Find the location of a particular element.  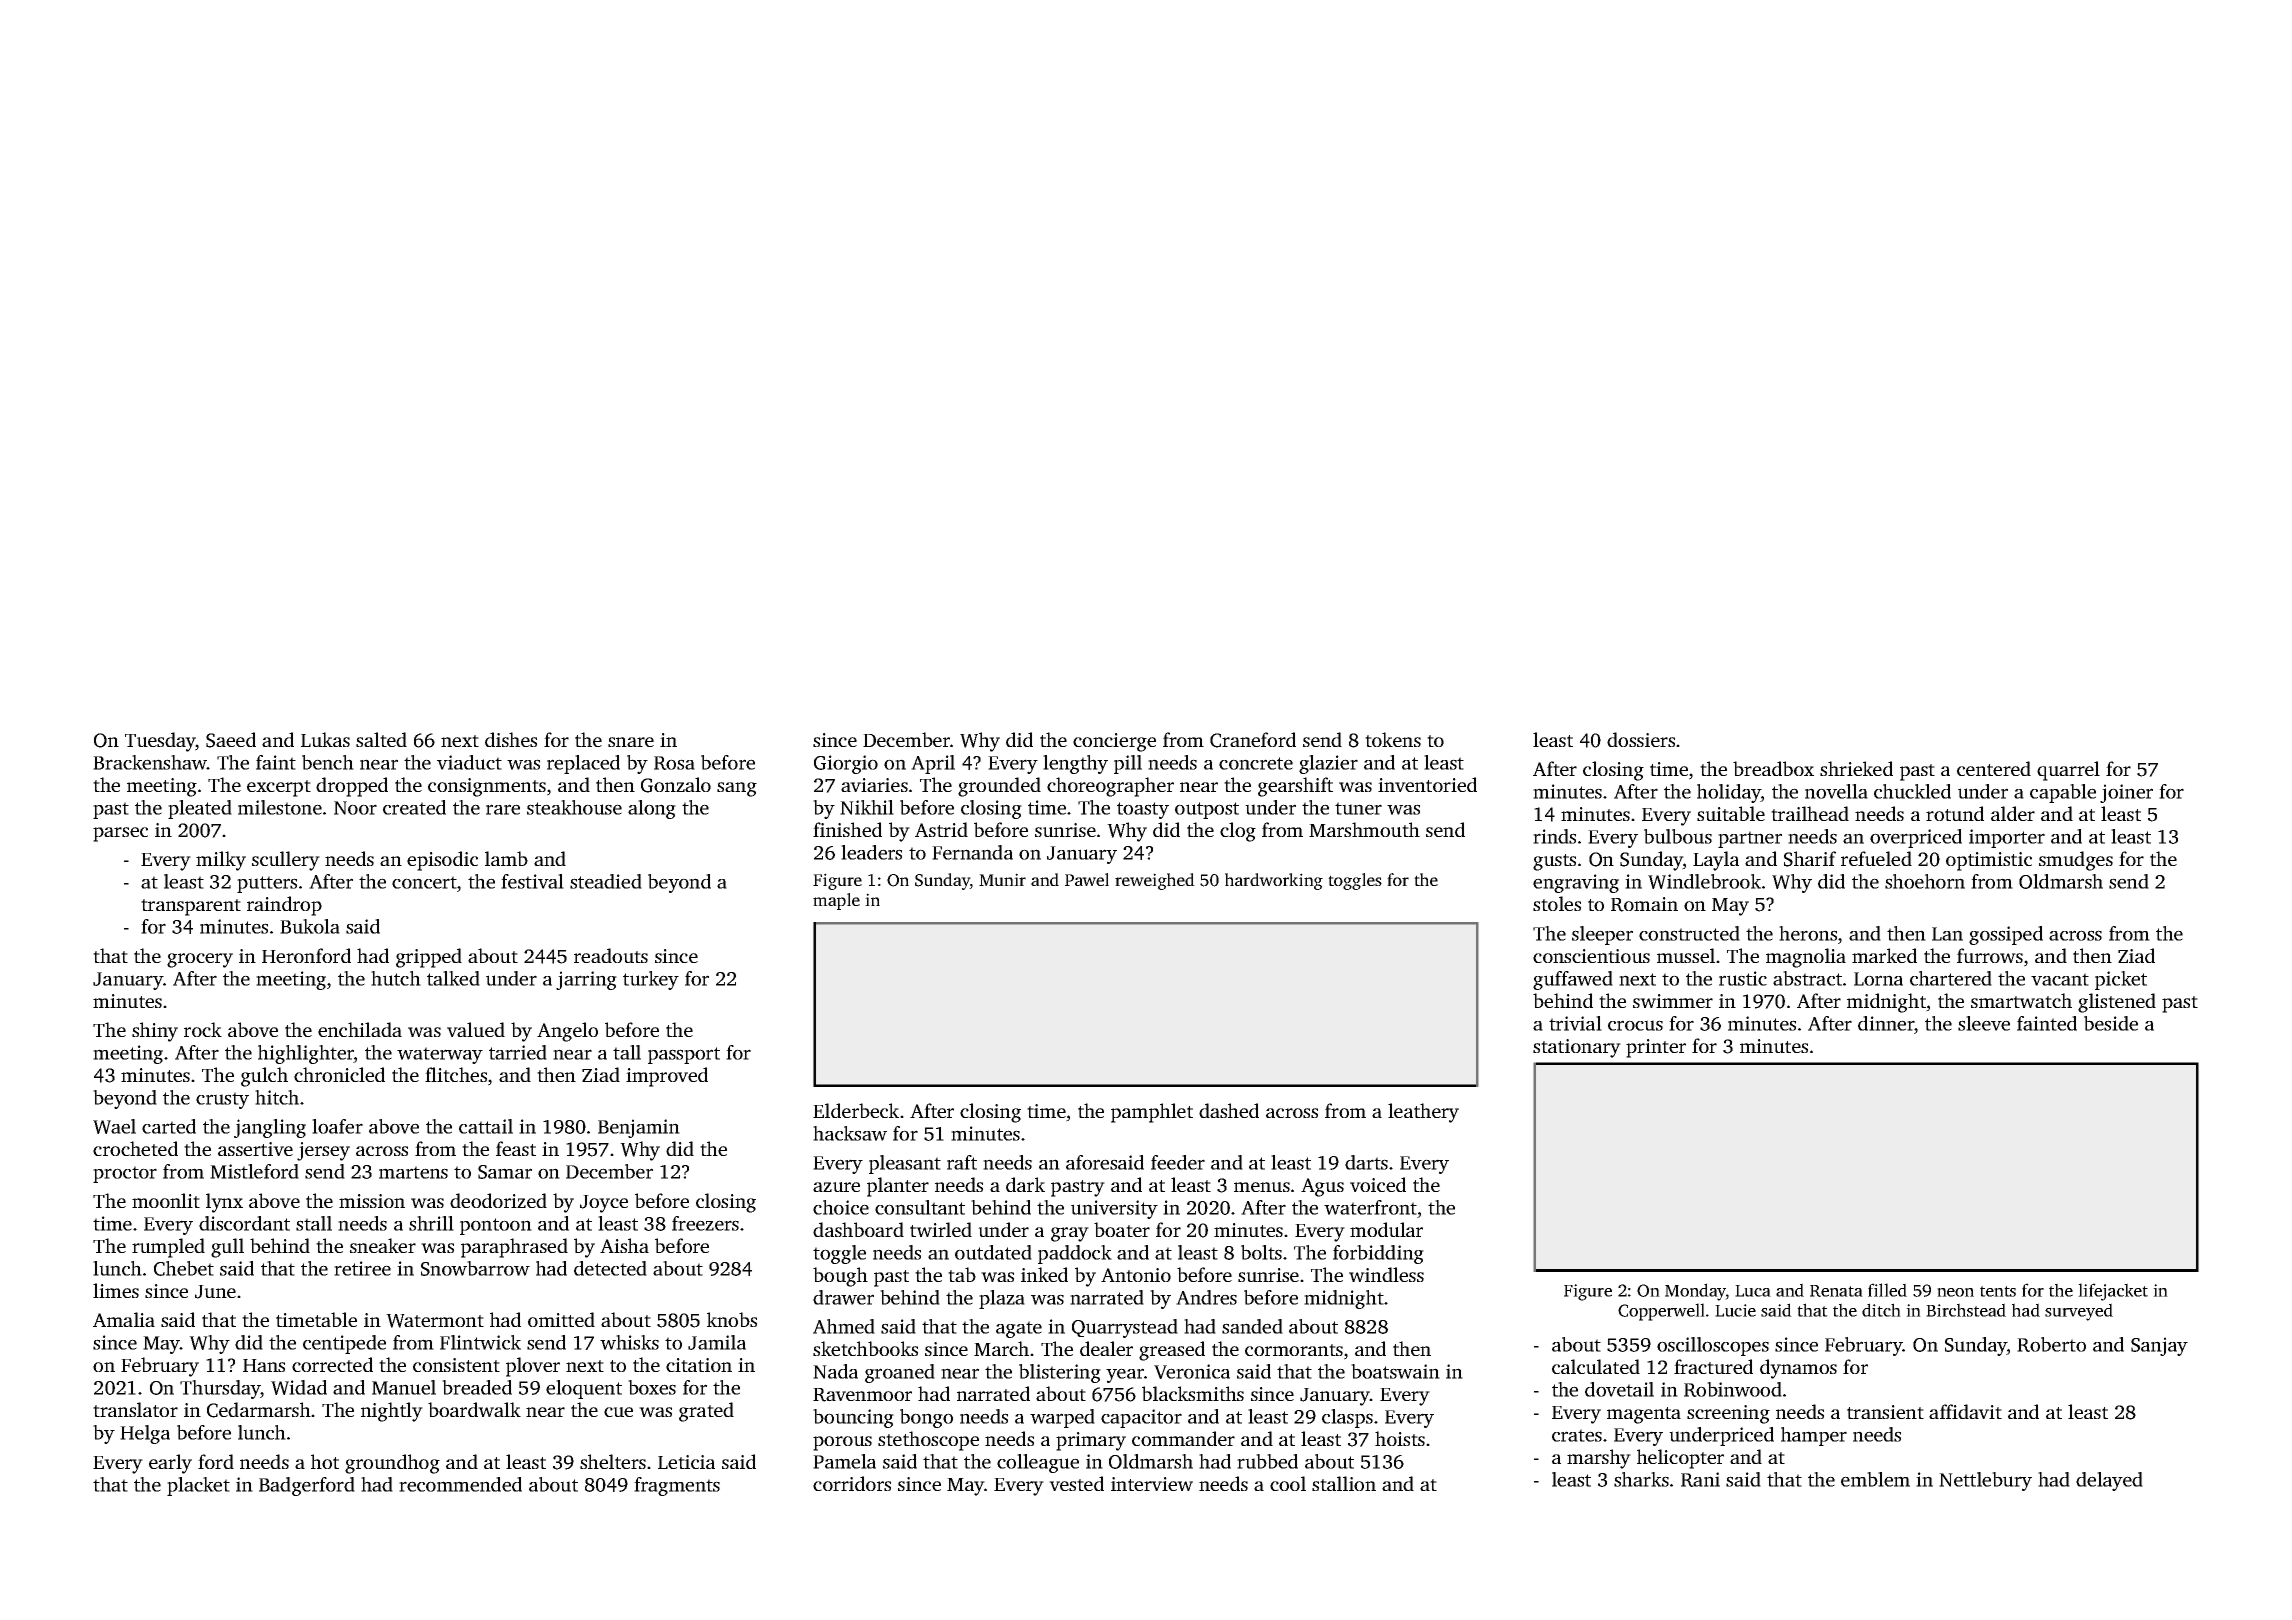

tarried is located at coordinates (518, 1052).
